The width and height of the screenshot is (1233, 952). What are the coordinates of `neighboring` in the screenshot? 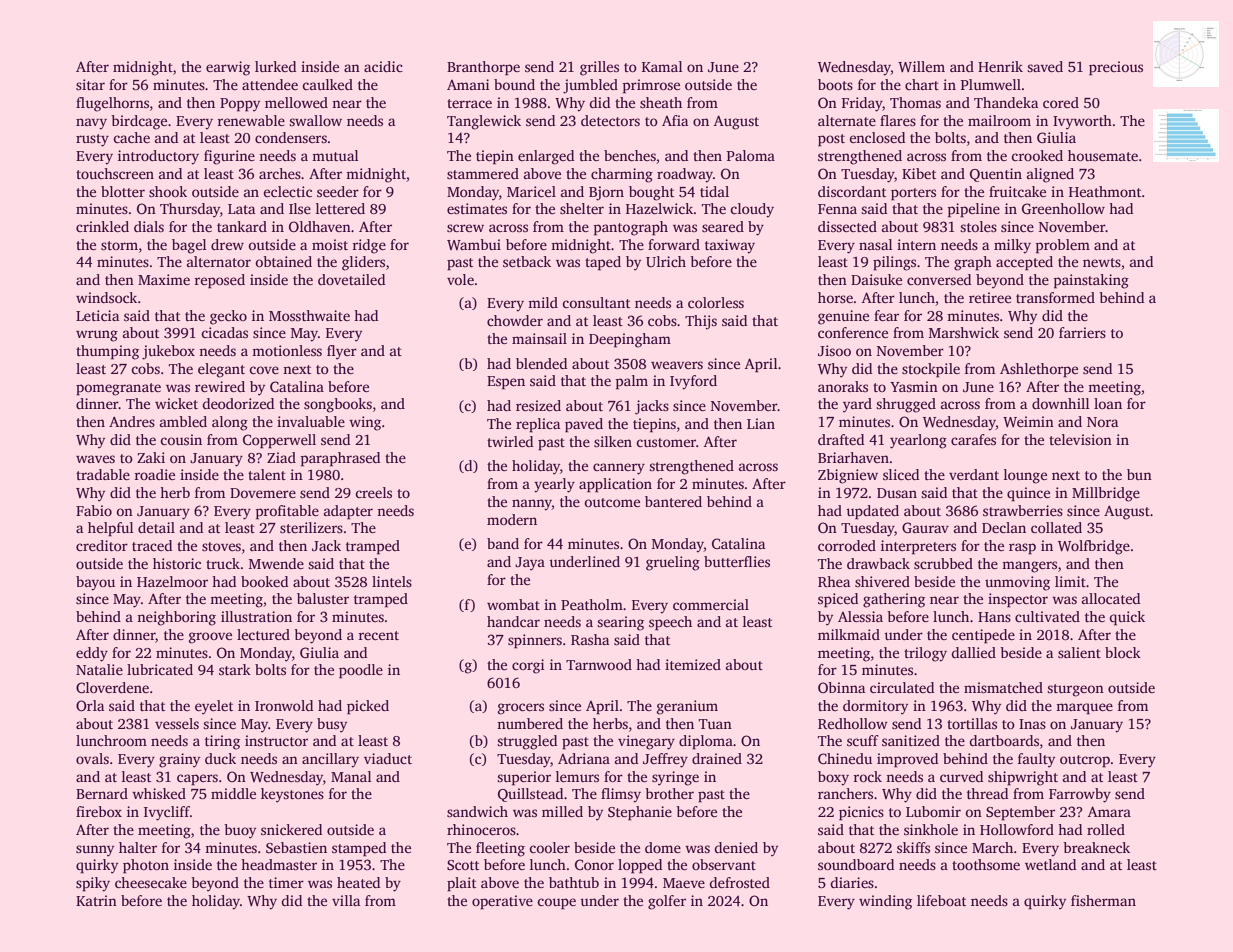 It's located at (176, 618).
